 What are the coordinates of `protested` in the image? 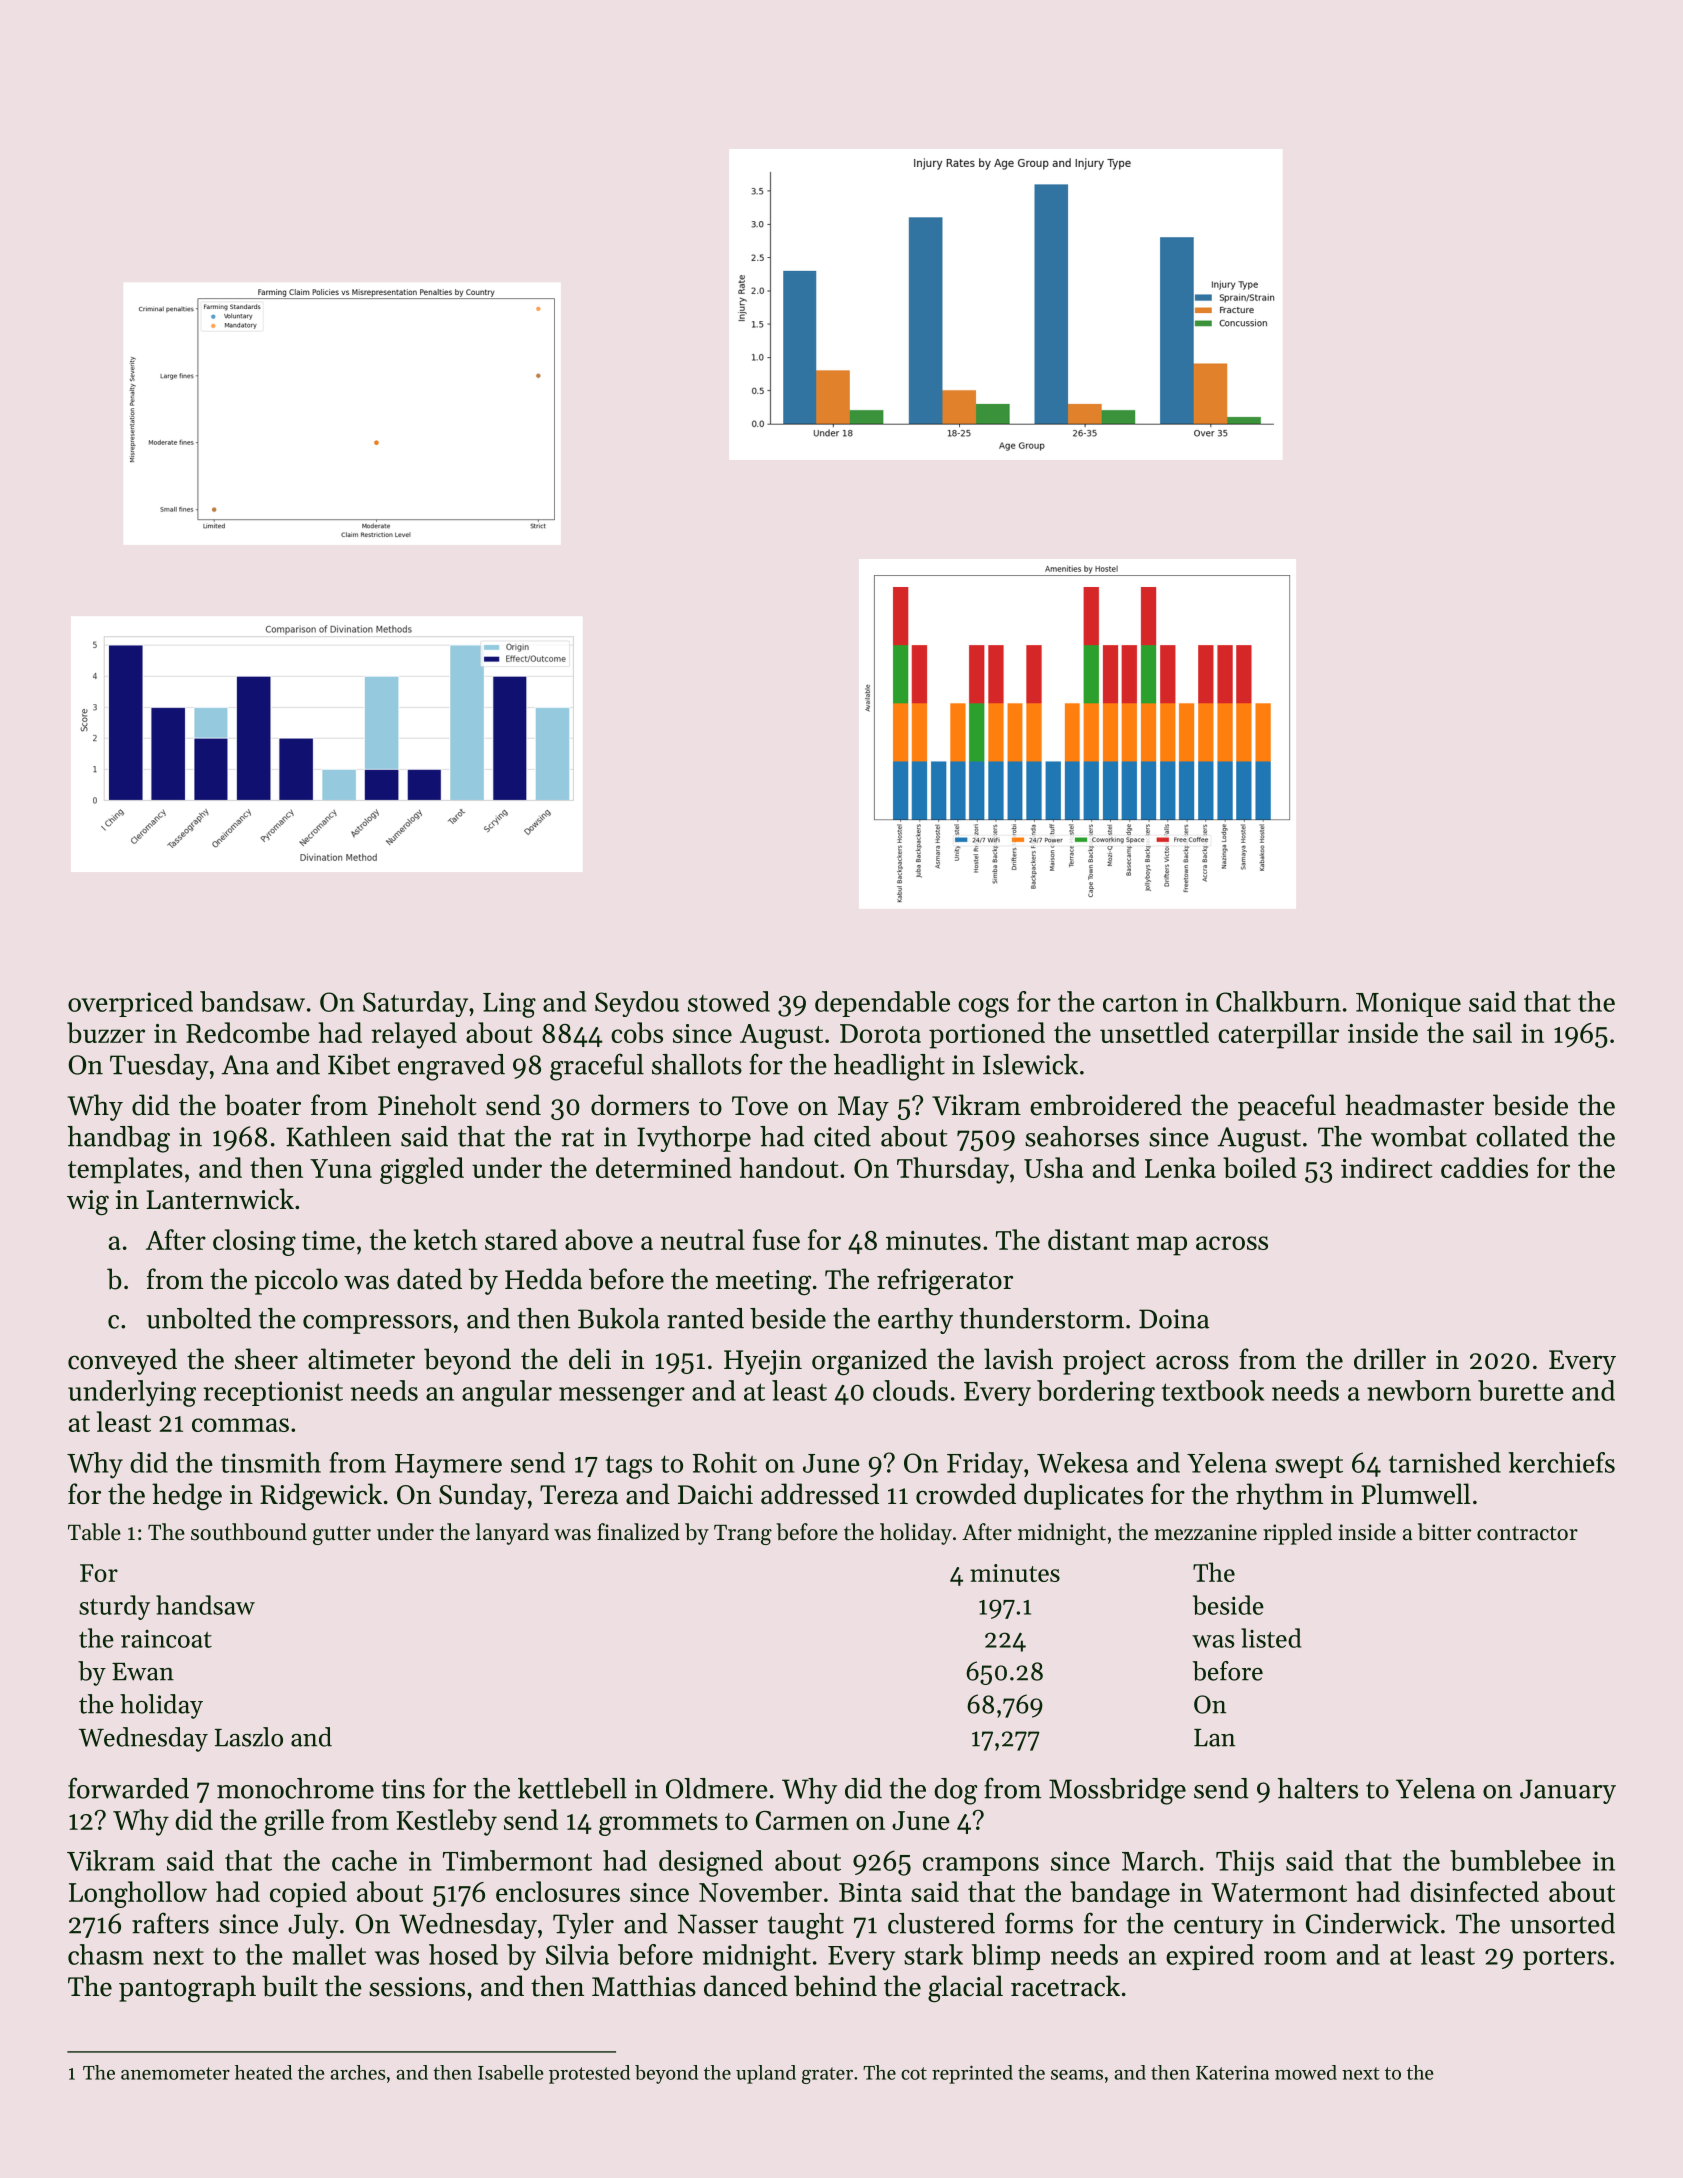 It's located at (589, 2074).
